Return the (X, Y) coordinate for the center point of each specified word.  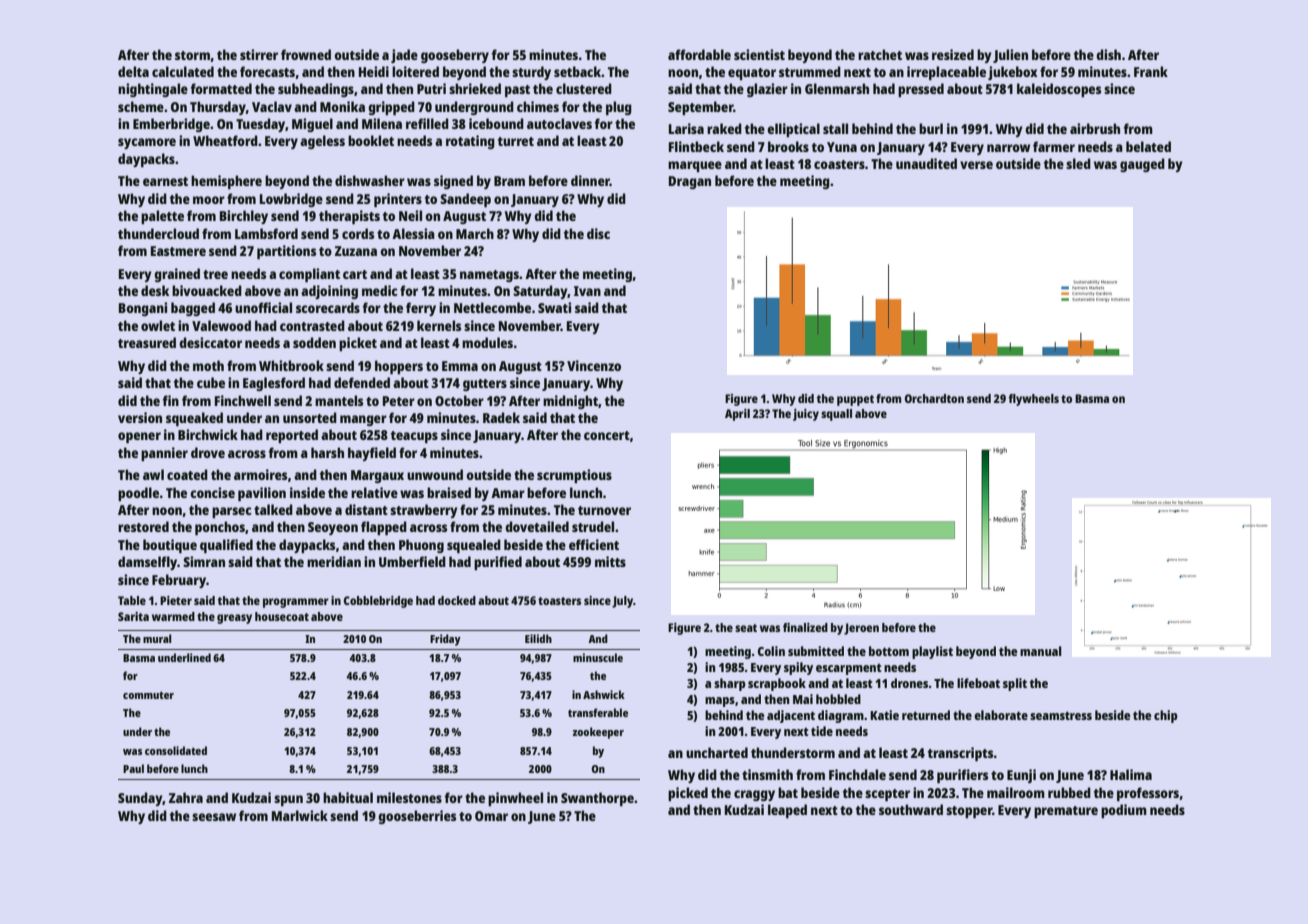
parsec (232, 512)
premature (1066, 812)
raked (724, 128)
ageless (322, 142)
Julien (1010, 56)
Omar (491, 816)
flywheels (1033, 400)
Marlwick (300, 815)
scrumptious (574, 476)
